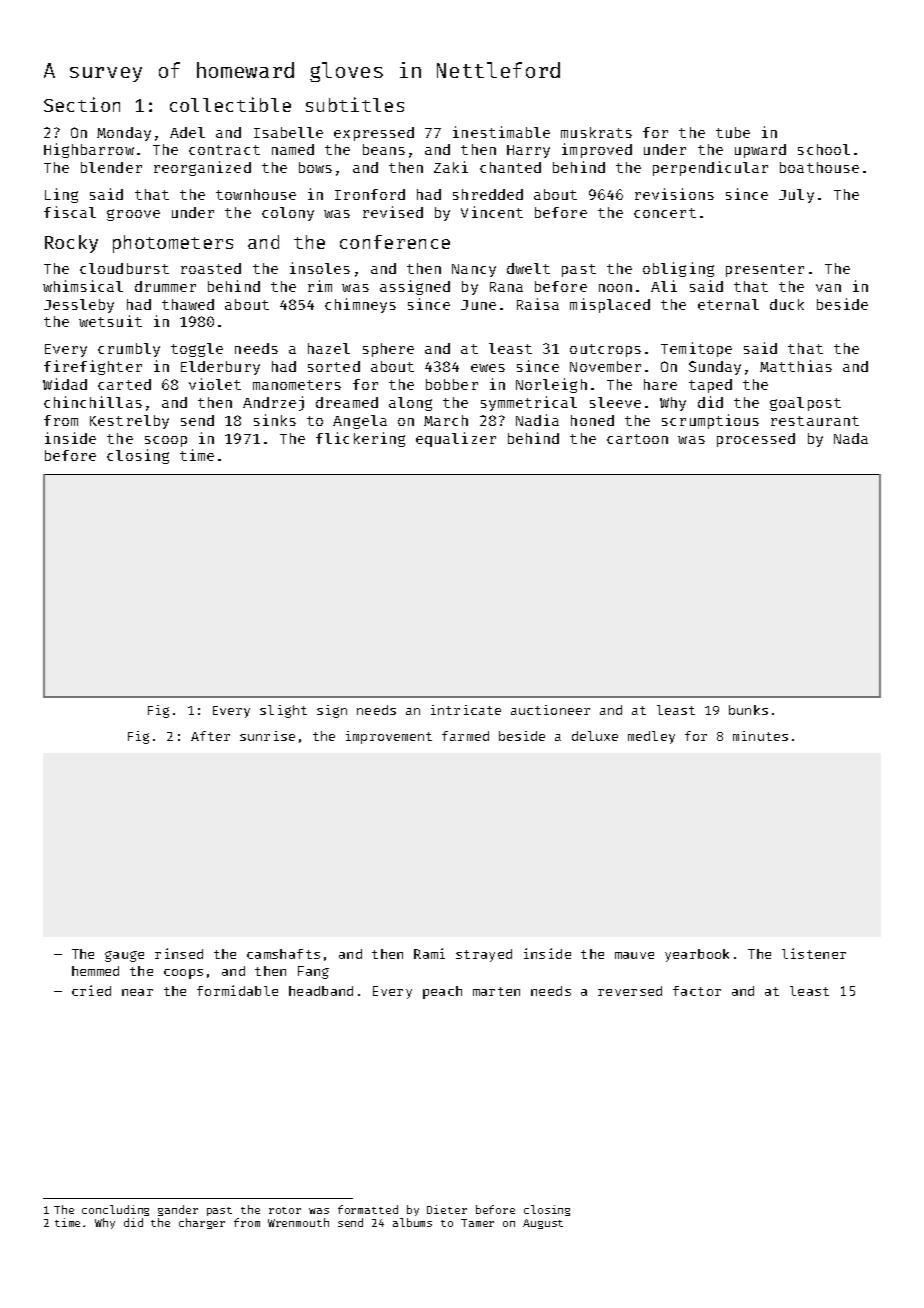 This image has width=924, height=1308. Describe the element at coordinates (748, 710) in the image. I see `bunks` at that location.
